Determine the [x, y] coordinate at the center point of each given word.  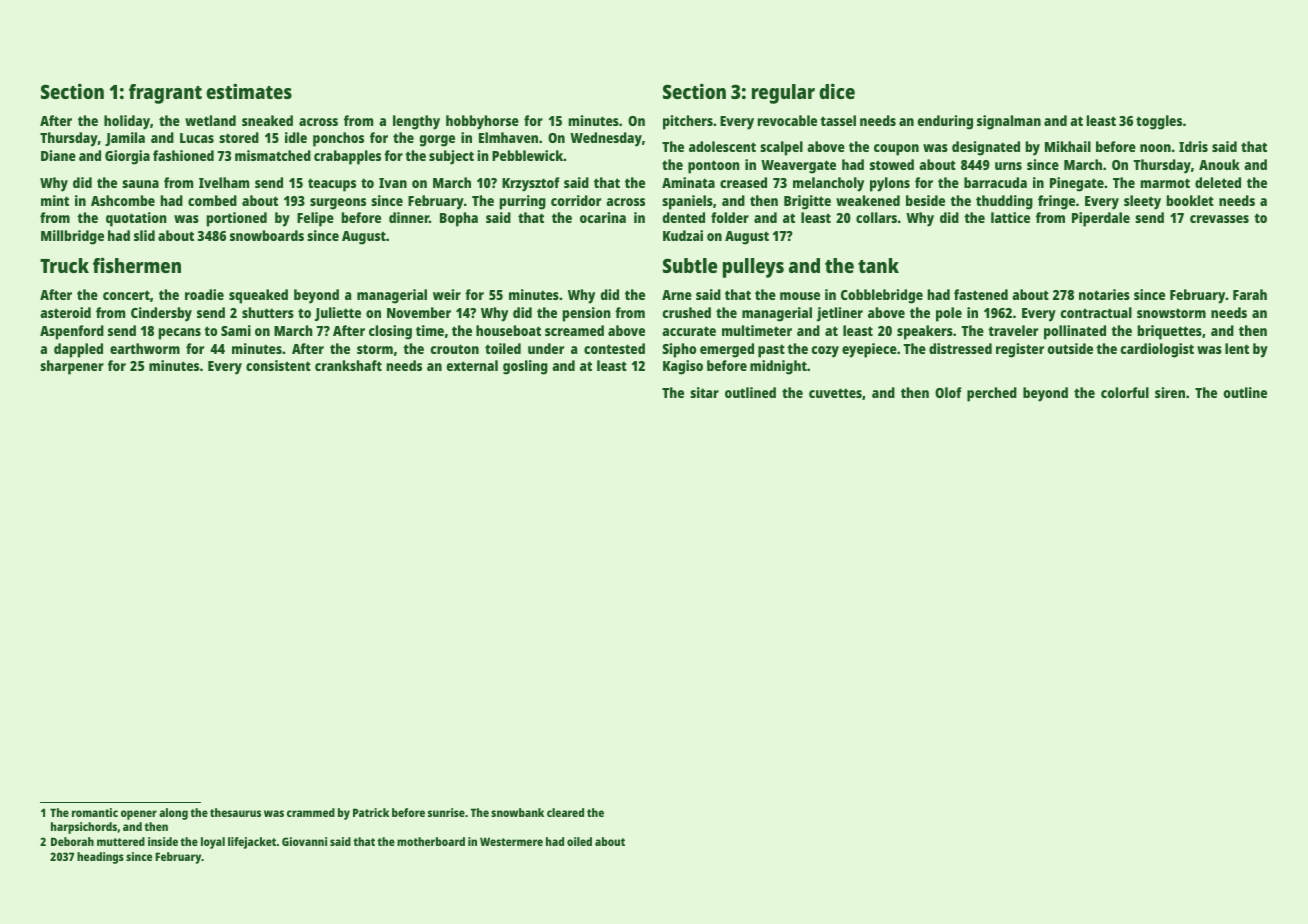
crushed [686, 312]
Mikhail [1068, 146]
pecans [180, 334]
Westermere [511, 841]
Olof [948, 392]
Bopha [459, 219]
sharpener [72, 367]
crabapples [347, 157]
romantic [95, 812]
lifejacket [252, 843]
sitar [704, 392]
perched [992, 394]
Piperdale [1101, 219]
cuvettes [835, 393]
